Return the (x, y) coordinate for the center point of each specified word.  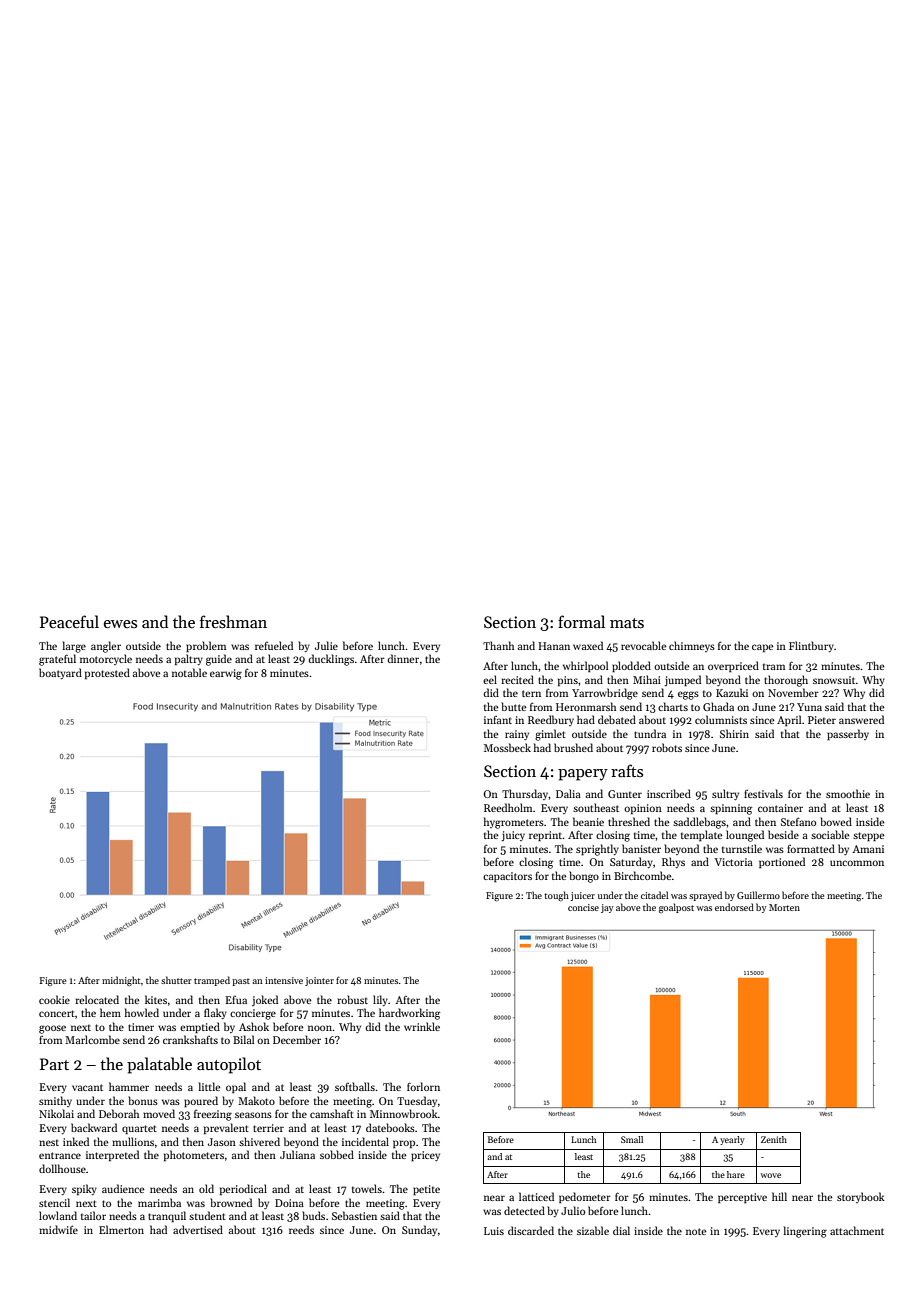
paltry (189, 659)
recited (517, 679)
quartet (139, 1129)
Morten (784, 907)
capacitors (507, 877)
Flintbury (811, 646)
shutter (176, 980)
